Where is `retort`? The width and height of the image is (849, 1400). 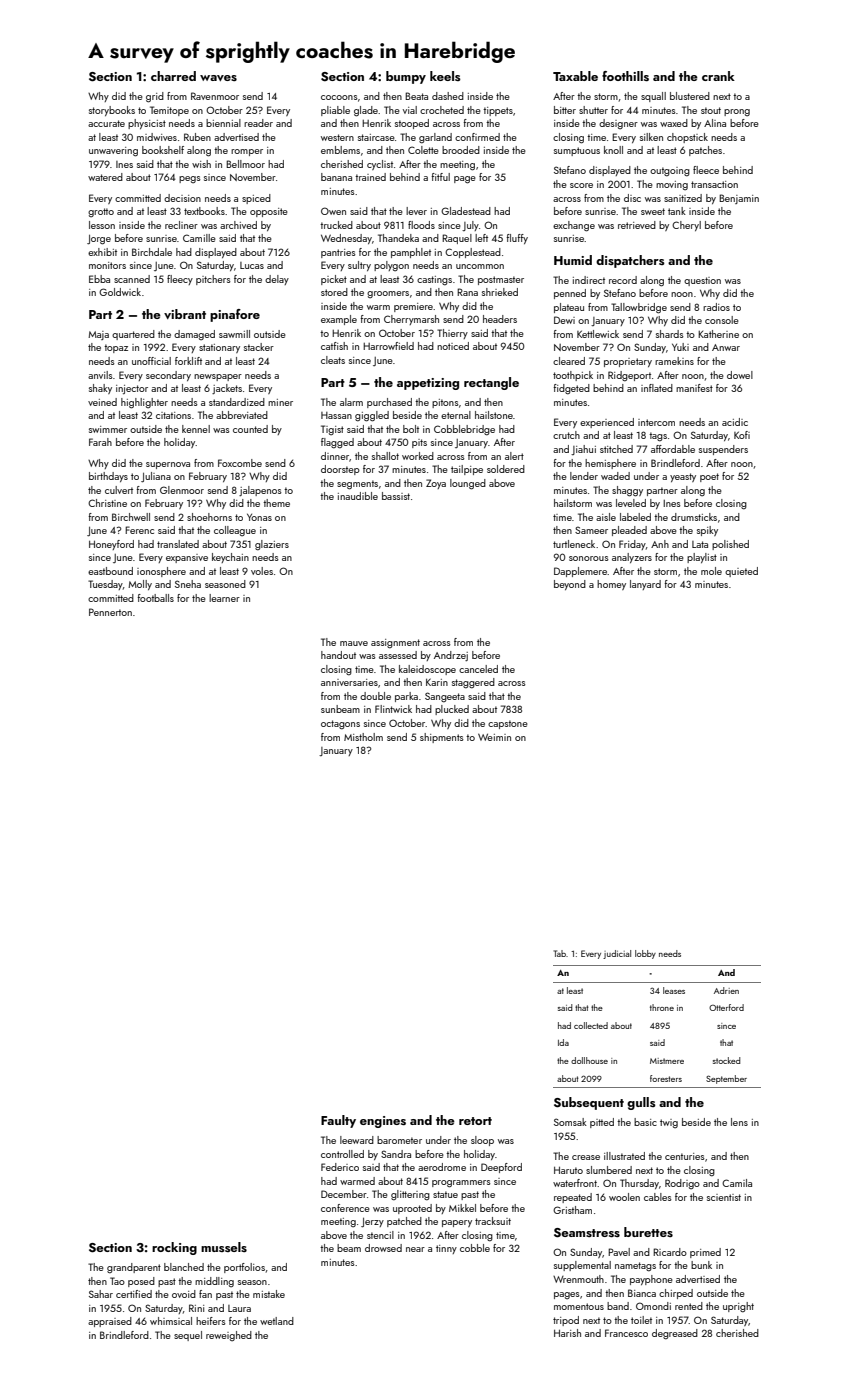
retort is located at coordinates (475, 1121).
